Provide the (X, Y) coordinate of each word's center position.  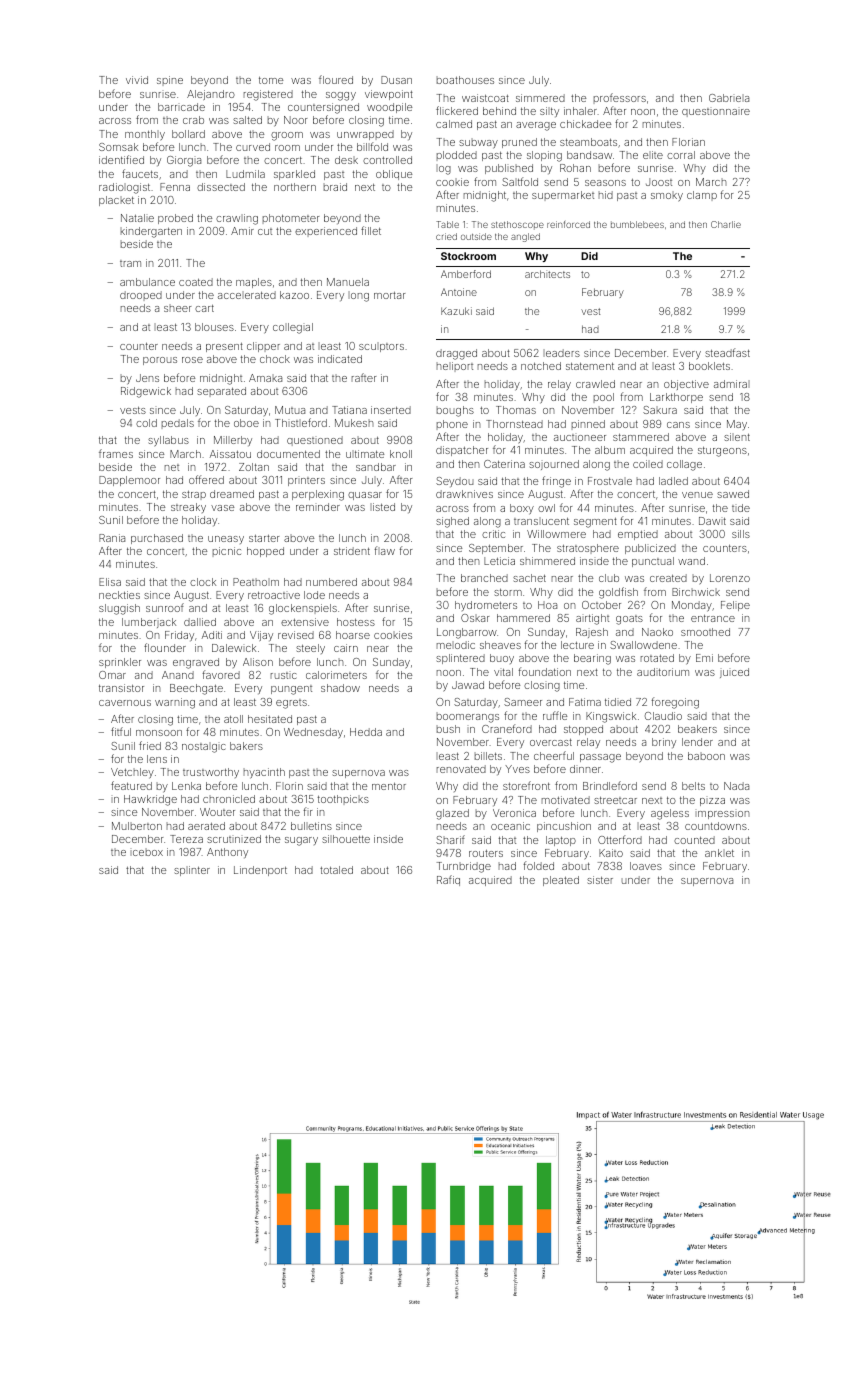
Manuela (348, 282)
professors (620, 98)
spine (170, 81)
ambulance (147, 282)
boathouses (465, 80)
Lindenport (260, 871)
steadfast (727, 352)
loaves (646, 866)
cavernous (125, 703)
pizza (712, 802)
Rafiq (448, 880)
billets (488, 756)
